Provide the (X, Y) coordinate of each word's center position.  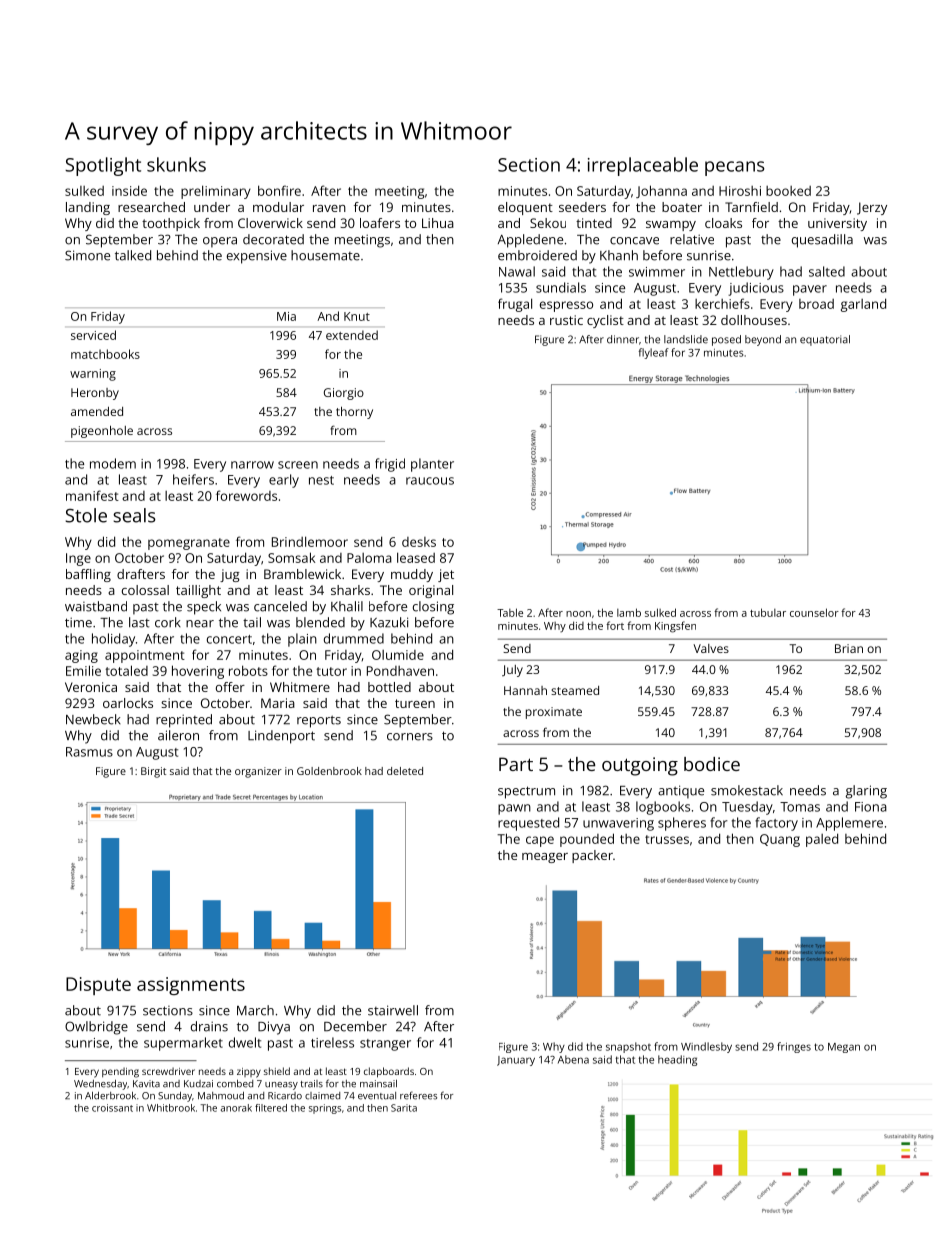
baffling (88, 575)
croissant (112, 1108)
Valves (711, 648)
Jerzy (872, 208)
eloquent (525, 208)
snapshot (628, 1047)
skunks (176, 164)
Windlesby (706, 1047)
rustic (566, 320)
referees (418, 1095)
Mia (286, 316)
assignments (191, 986)
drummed (354, 638)
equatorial (825, 340)
